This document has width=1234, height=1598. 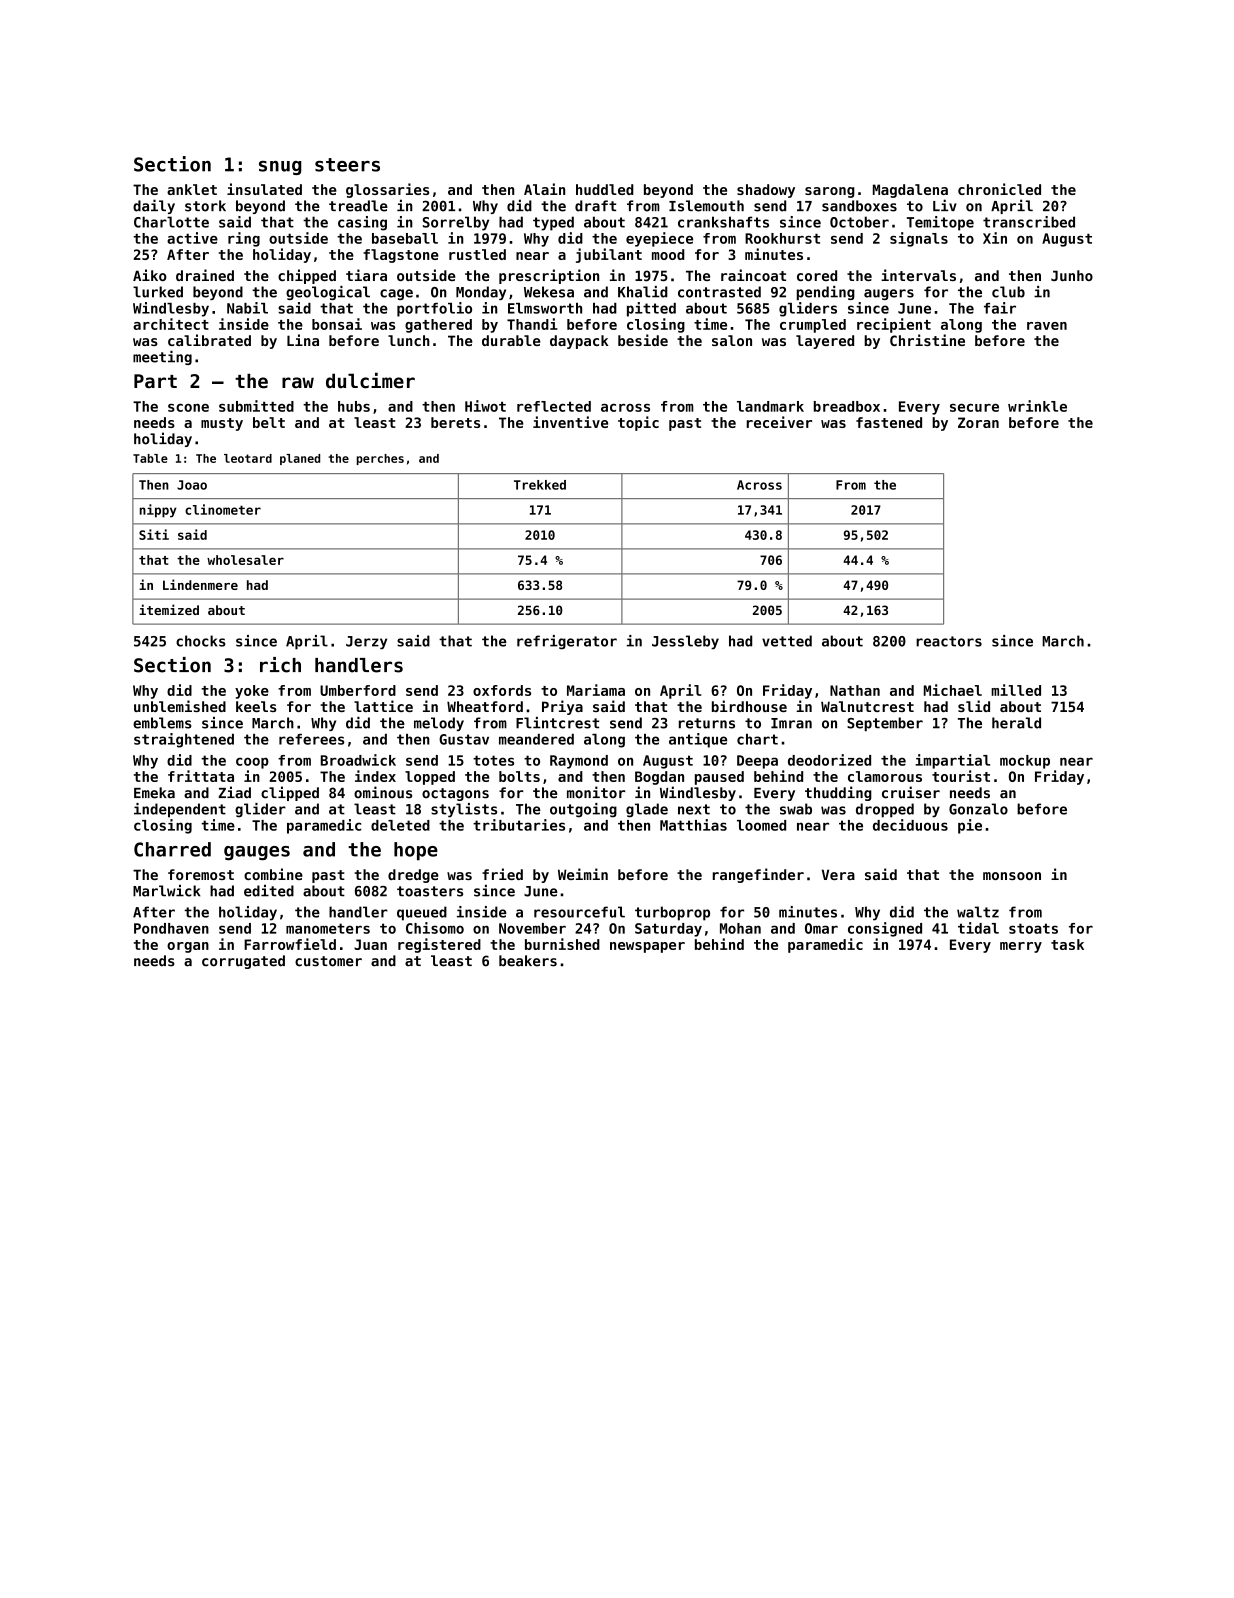 What do you see at coordinates (889, 422) in the document?
I see `fastened` at bounding box center [889, 422].
